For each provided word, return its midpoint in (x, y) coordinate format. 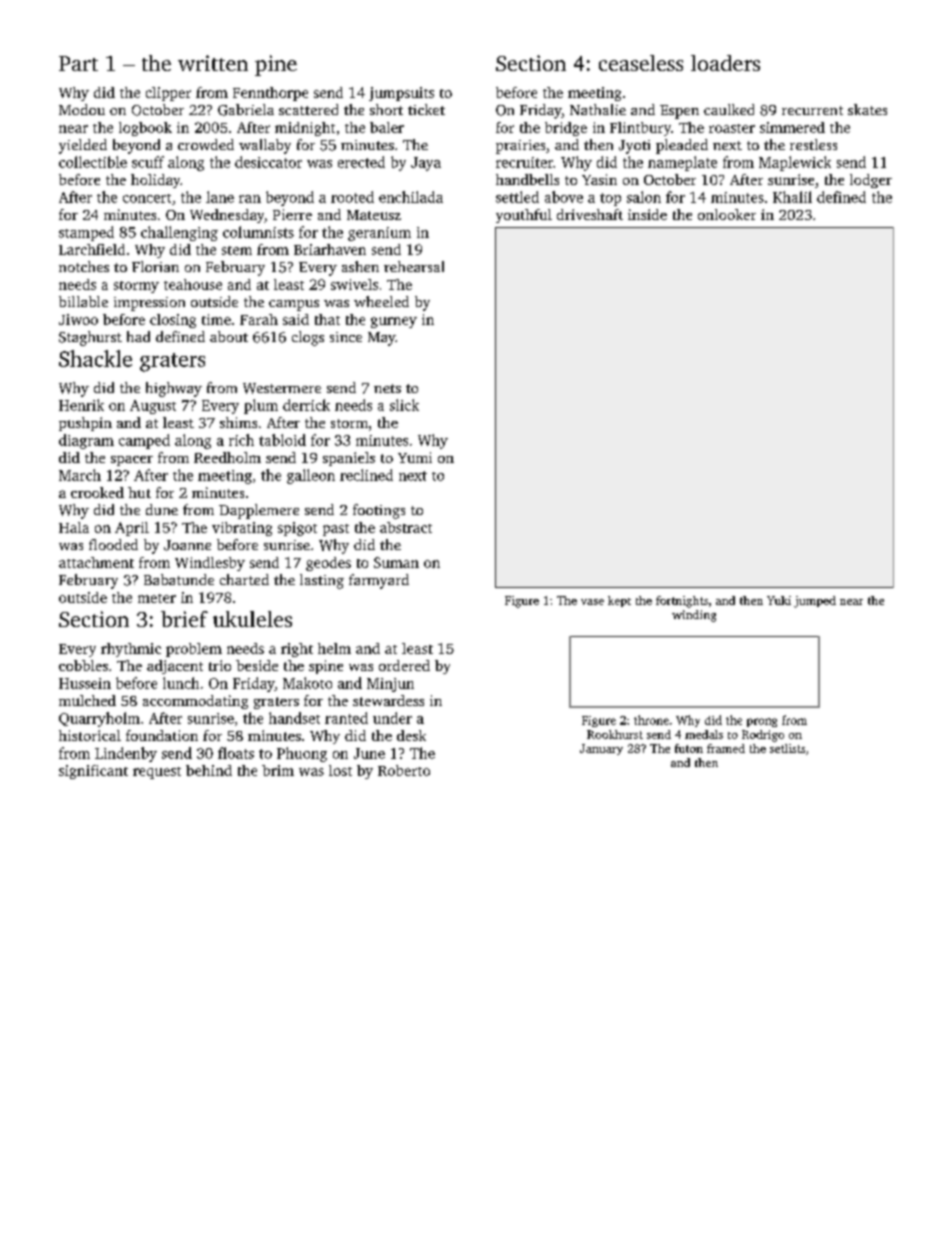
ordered (404, 665)
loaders (725, 63)
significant (93, 772)
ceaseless (641, 63)
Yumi (415, 457)
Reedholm (227, 457)
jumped (815, 602)
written (213, 63)
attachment (96, 562)
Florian (155, 266)
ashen (360, 266)
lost (340, 770)
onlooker (727, 214)
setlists (787, 748)
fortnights (682, 602)
